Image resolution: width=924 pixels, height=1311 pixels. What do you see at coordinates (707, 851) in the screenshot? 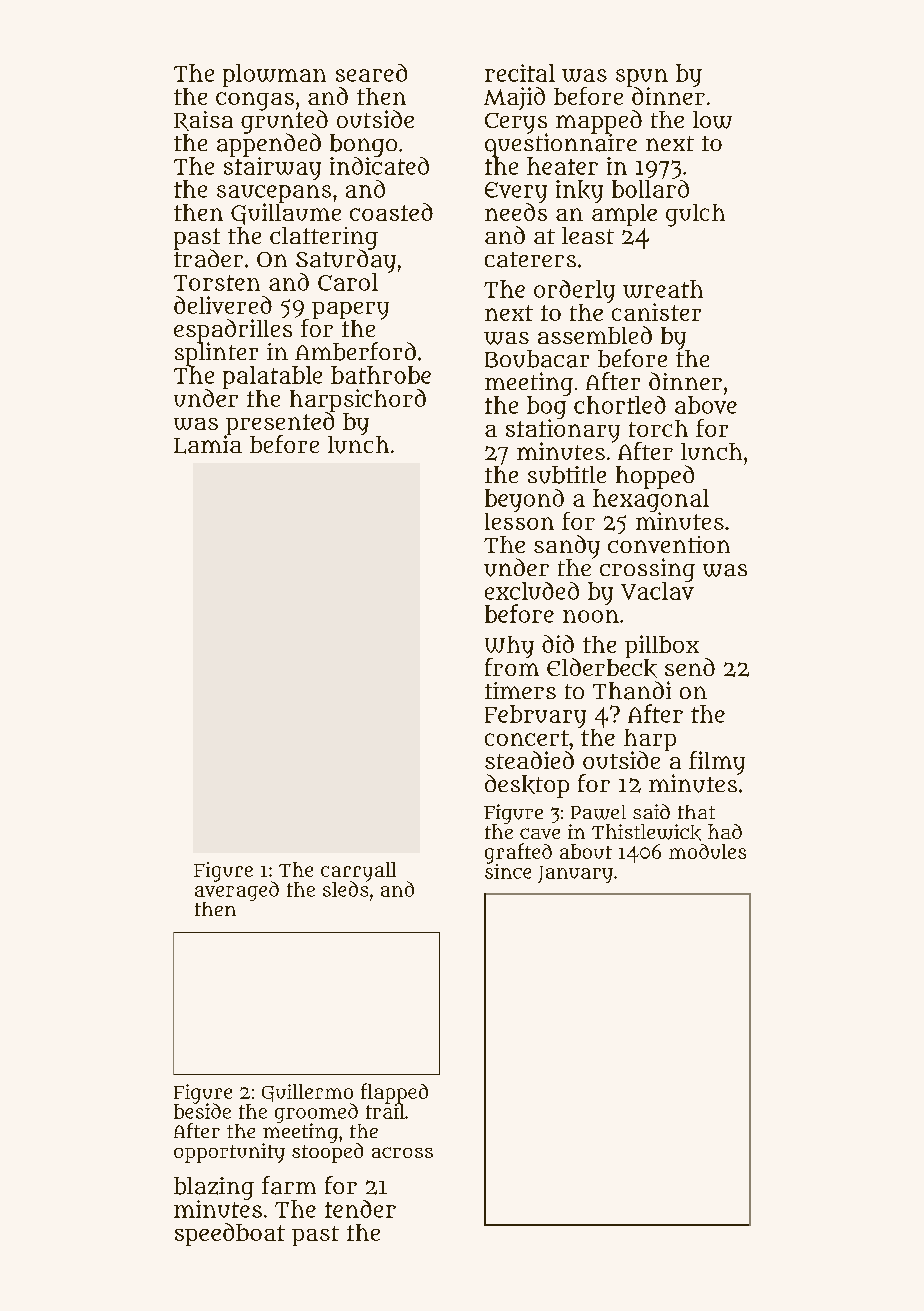
I see `modules` at bounding box center [707, 851].
